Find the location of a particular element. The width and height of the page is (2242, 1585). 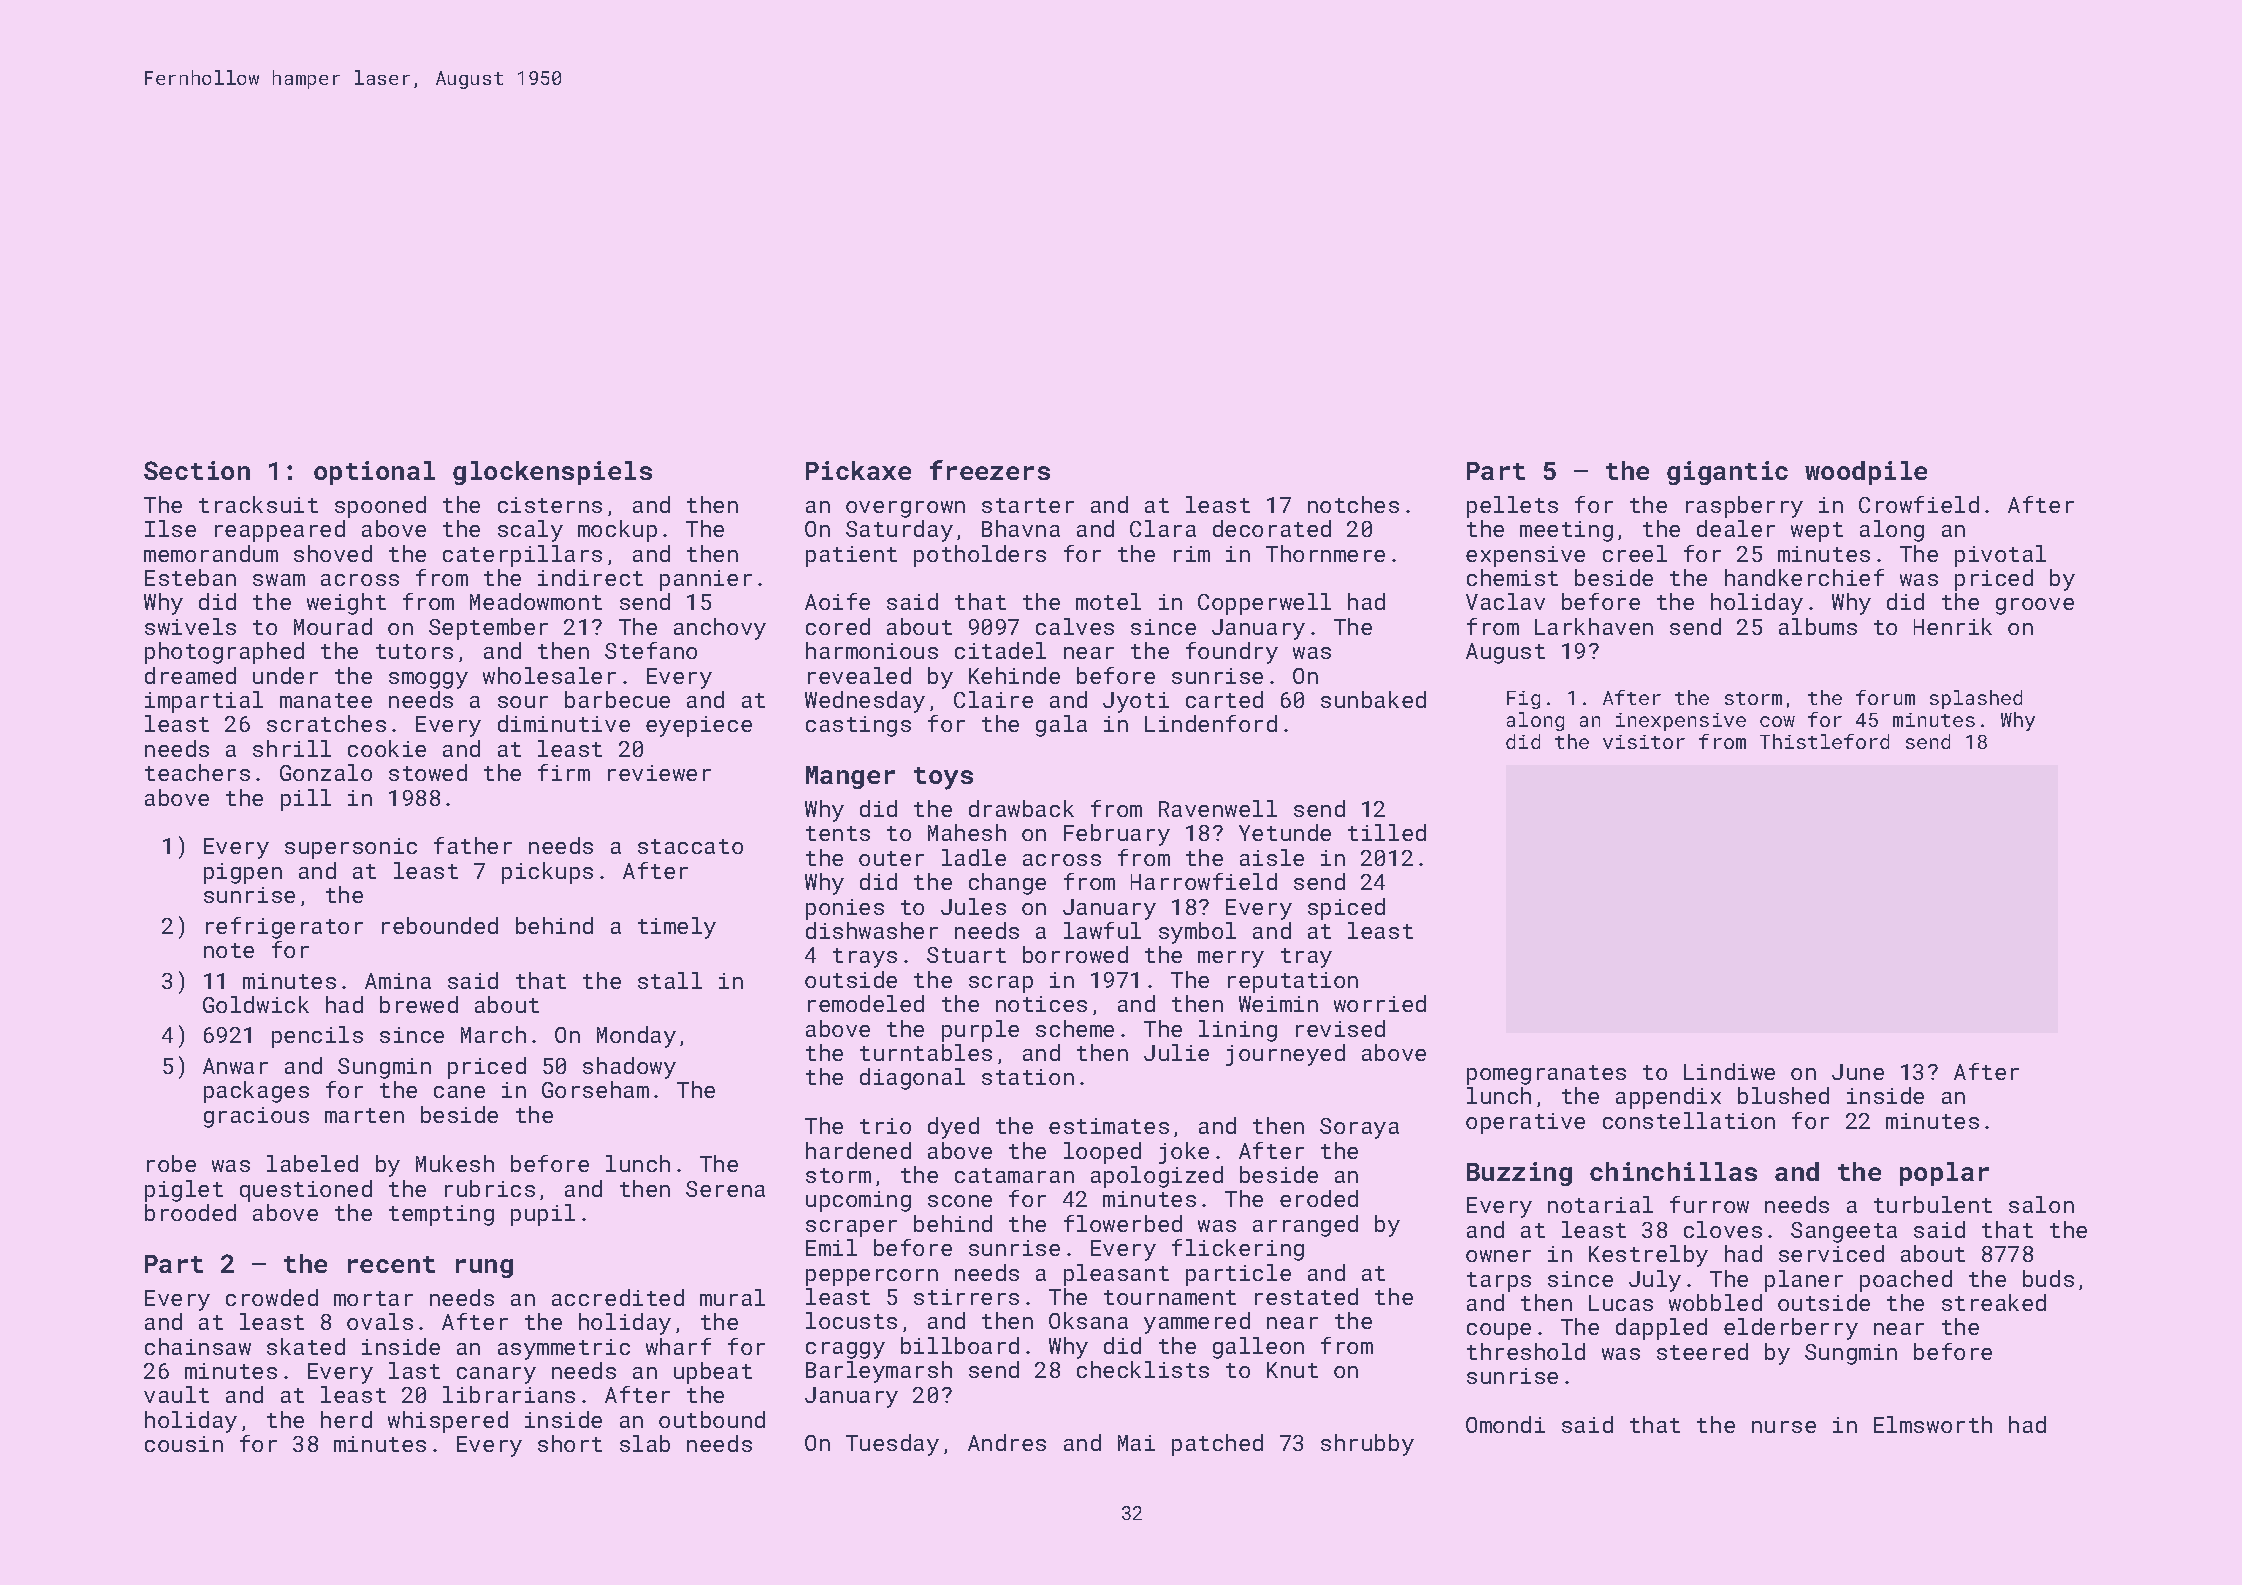

albums is located at coordinates (1818, 626).
